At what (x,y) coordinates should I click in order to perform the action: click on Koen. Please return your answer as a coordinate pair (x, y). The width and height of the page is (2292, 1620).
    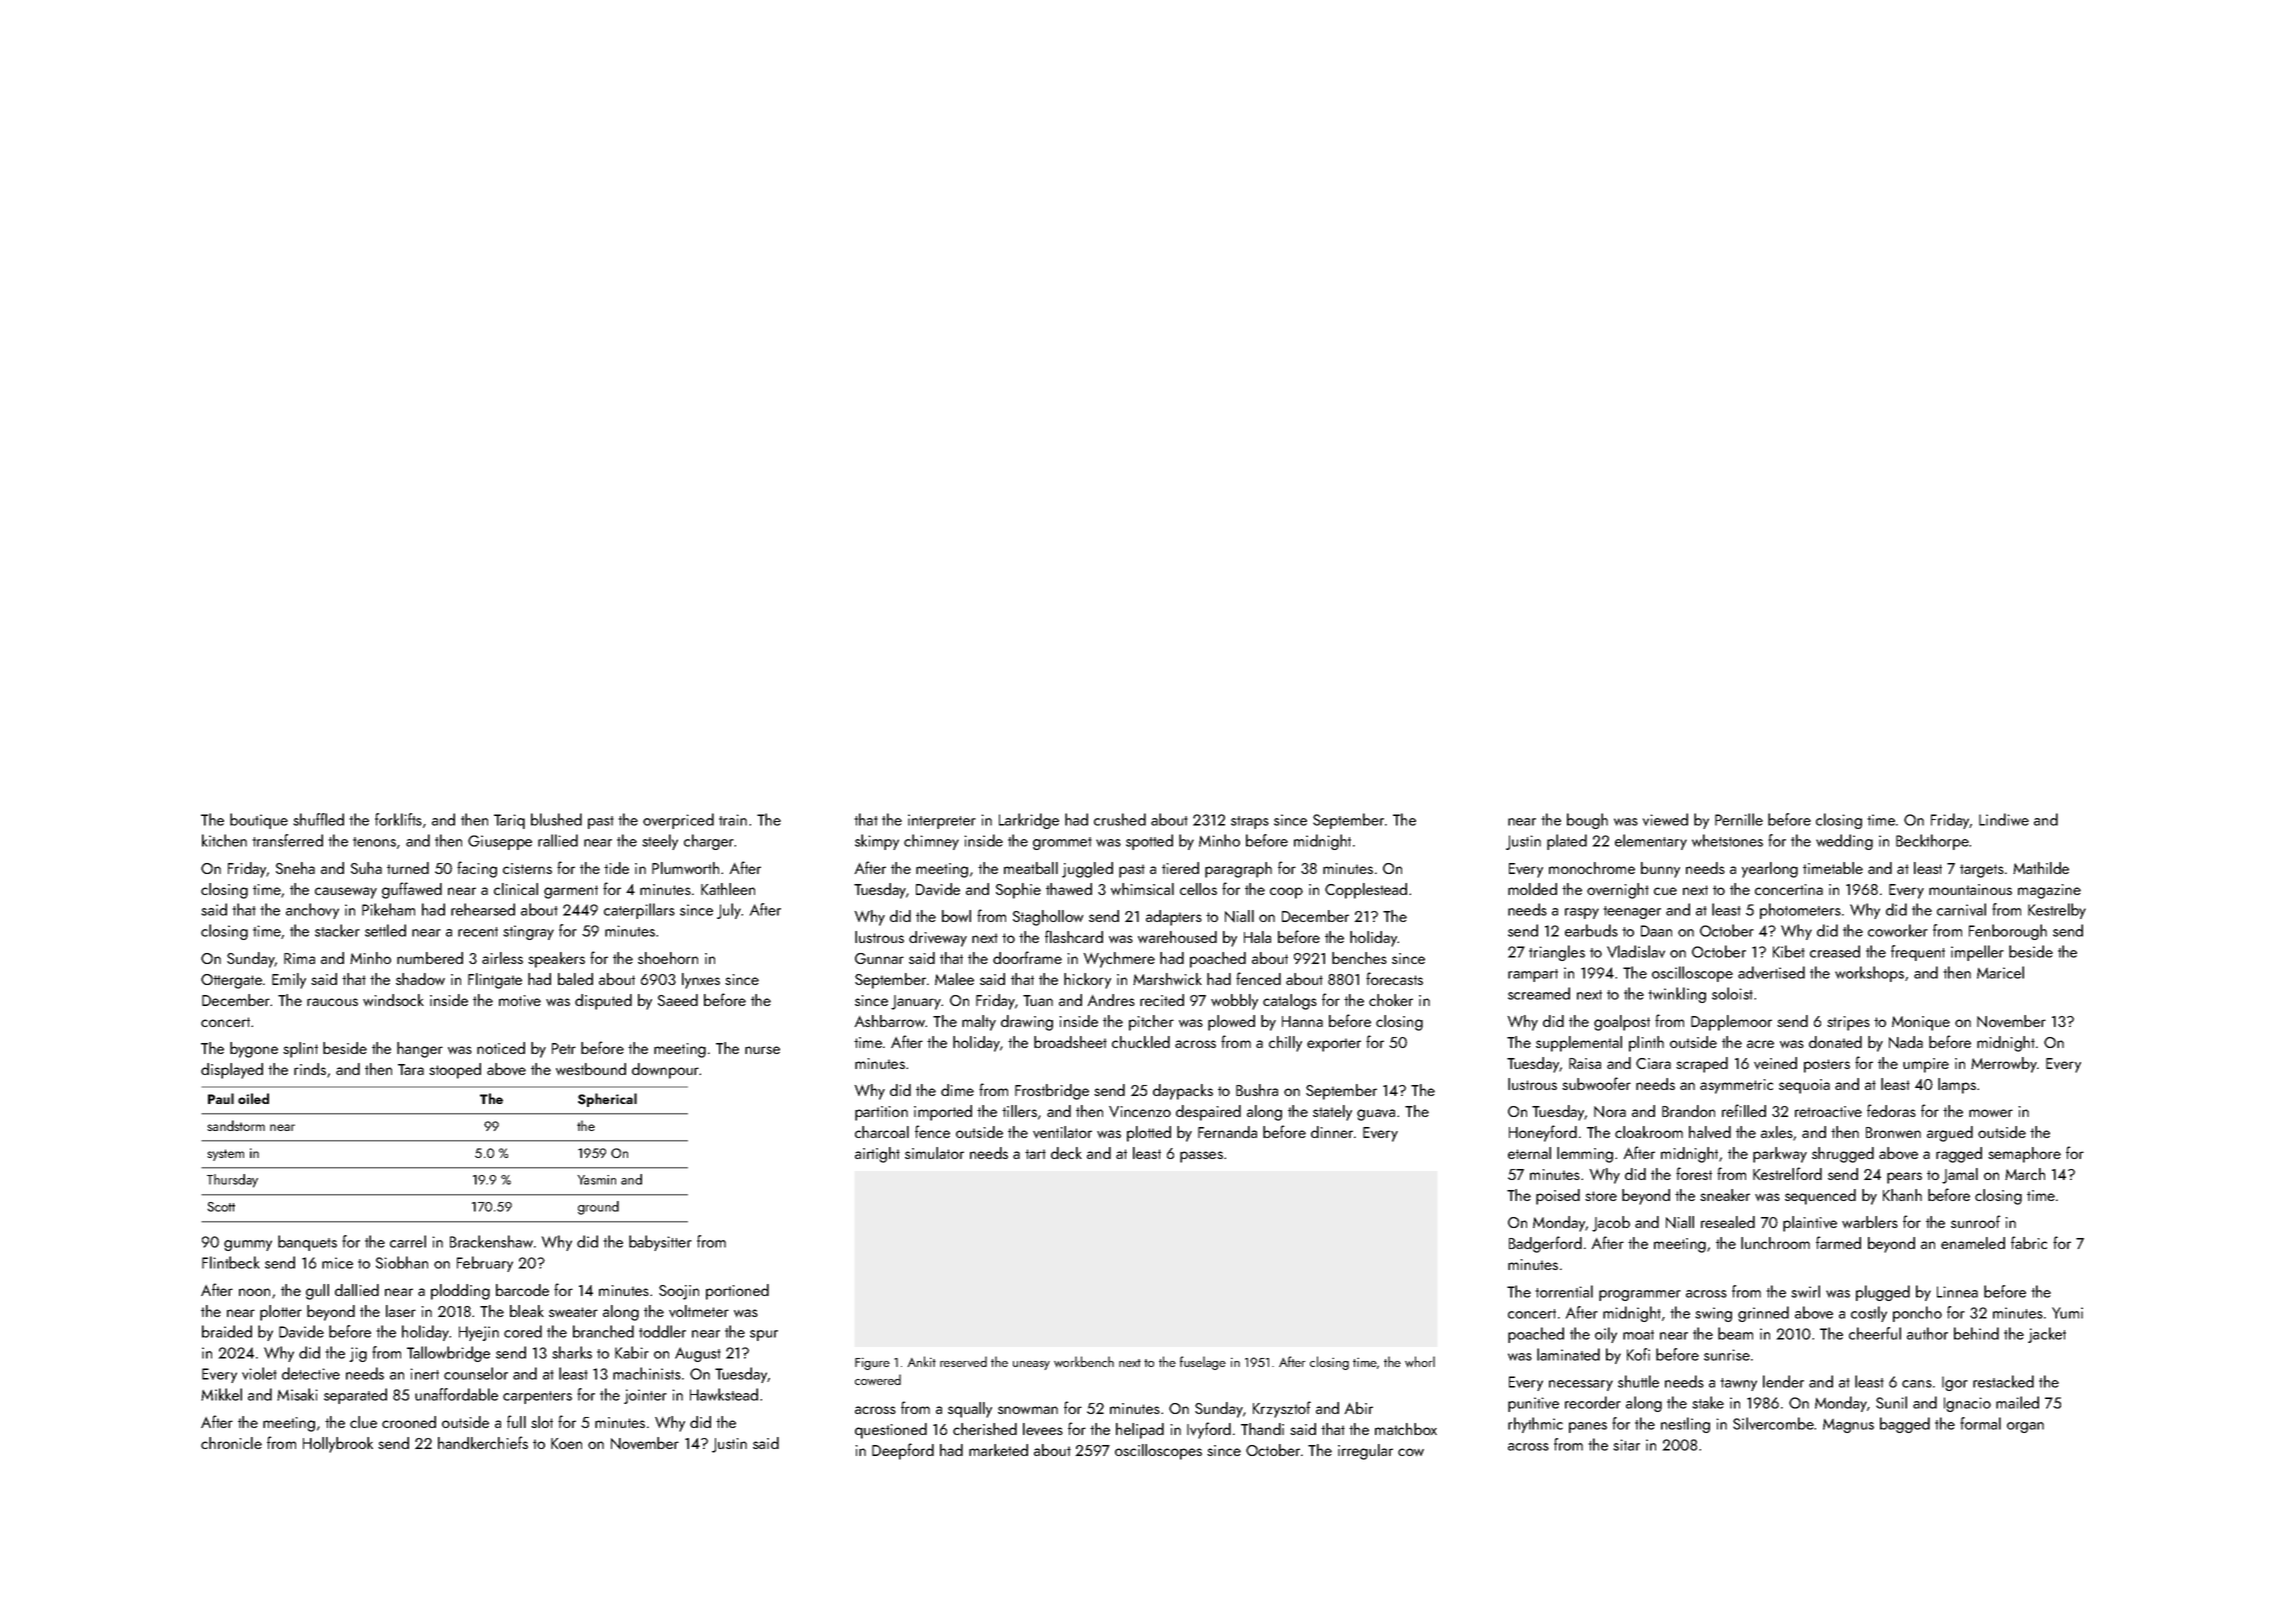
    Looking at the image, I should click on (566, 1443).
